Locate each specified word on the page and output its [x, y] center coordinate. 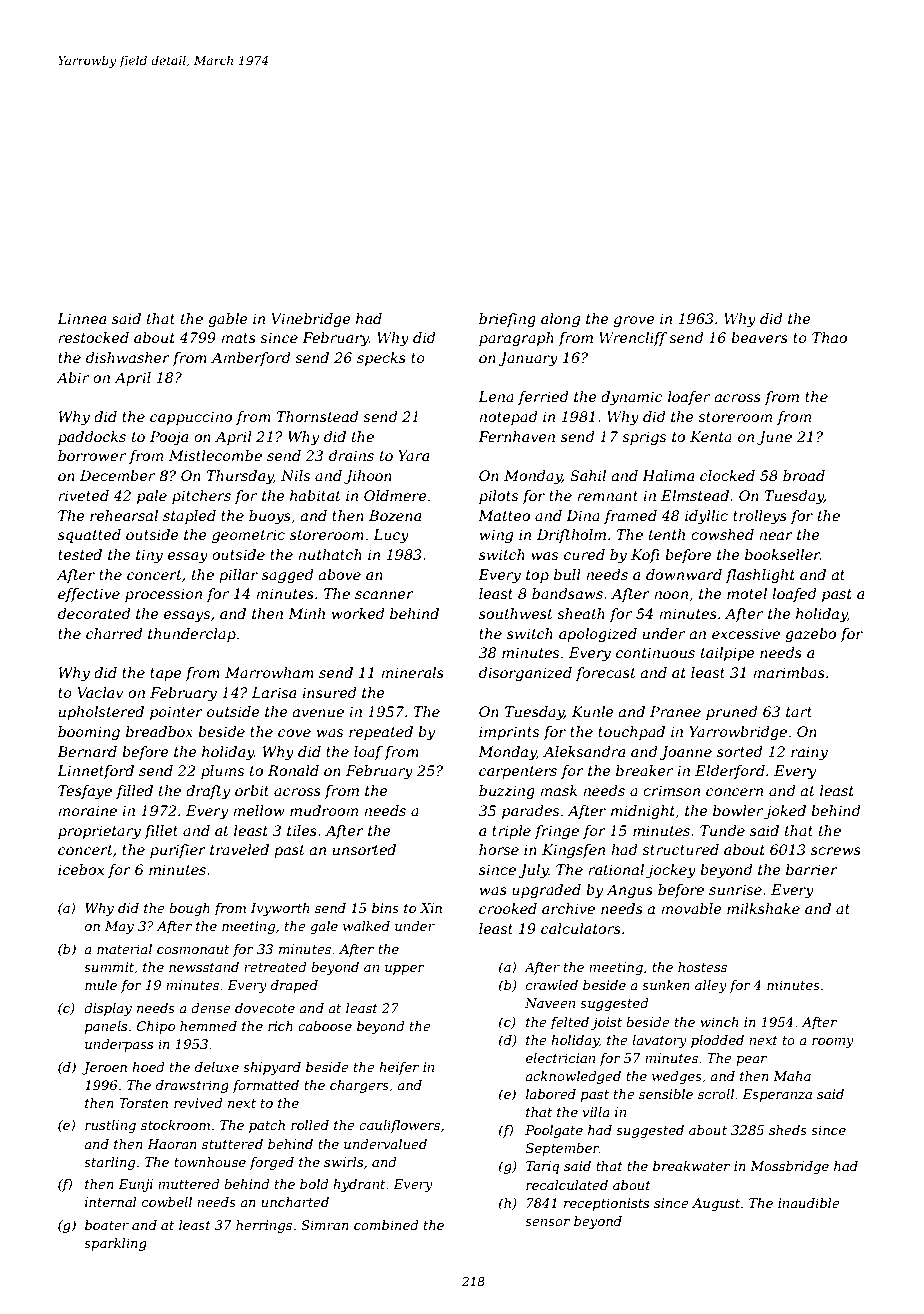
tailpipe [727, 654]
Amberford [251, 359]
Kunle [592, 711]
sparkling [115, 1244]
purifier [178, 851]
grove [634, 321]
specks [381, 359]
